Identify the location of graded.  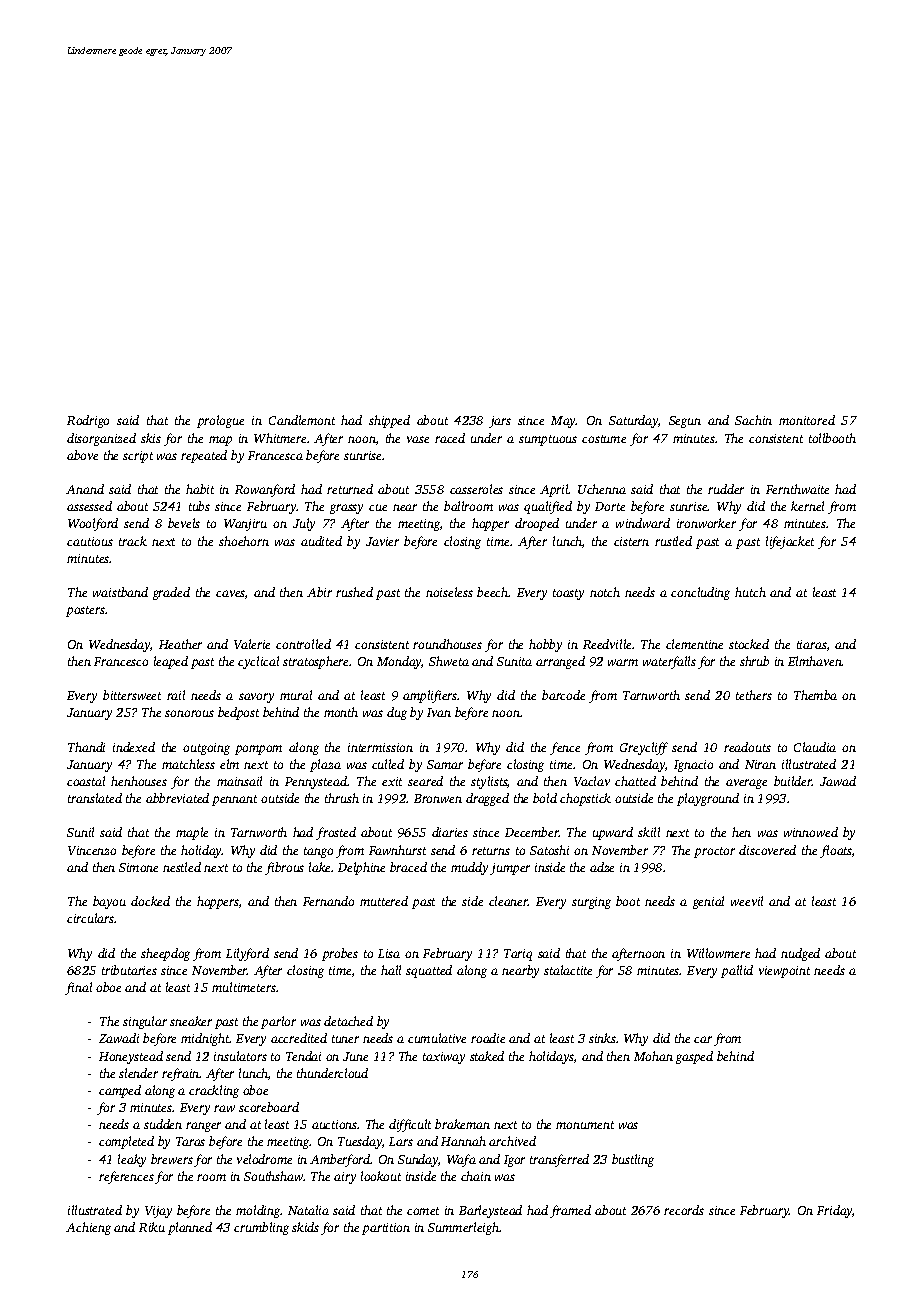
(171, 593).
